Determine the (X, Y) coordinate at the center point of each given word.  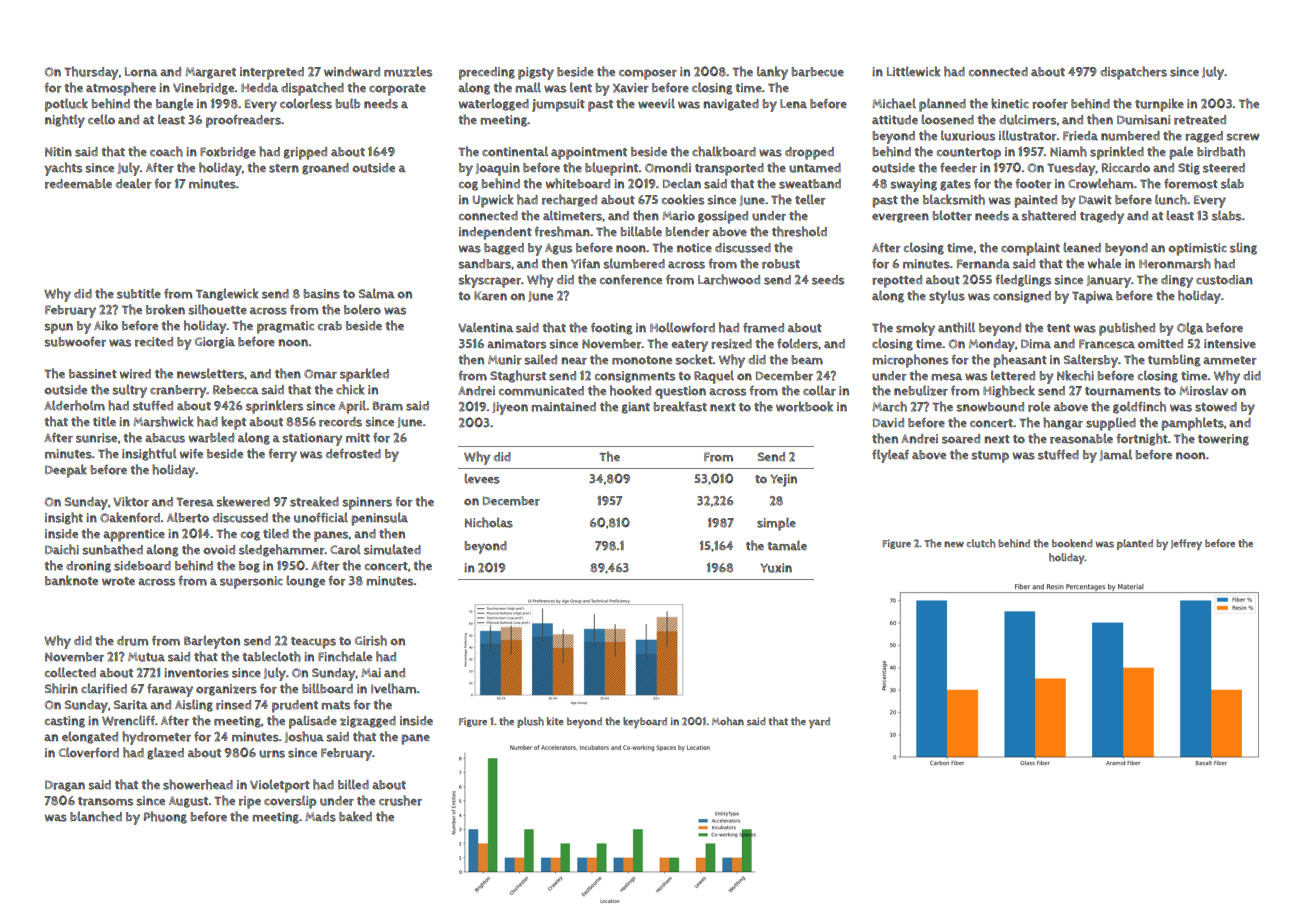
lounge (305, 581)
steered (1224, 168)
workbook (804, 406)
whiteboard (578, 183)
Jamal (1116, 455)
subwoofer (75, 342)
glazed (165, 753)
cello (101, 119)
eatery (689, 346)
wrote (118, 581)
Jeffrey (1186, 544)
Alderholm (74, 405)
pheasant (1020, 361)
